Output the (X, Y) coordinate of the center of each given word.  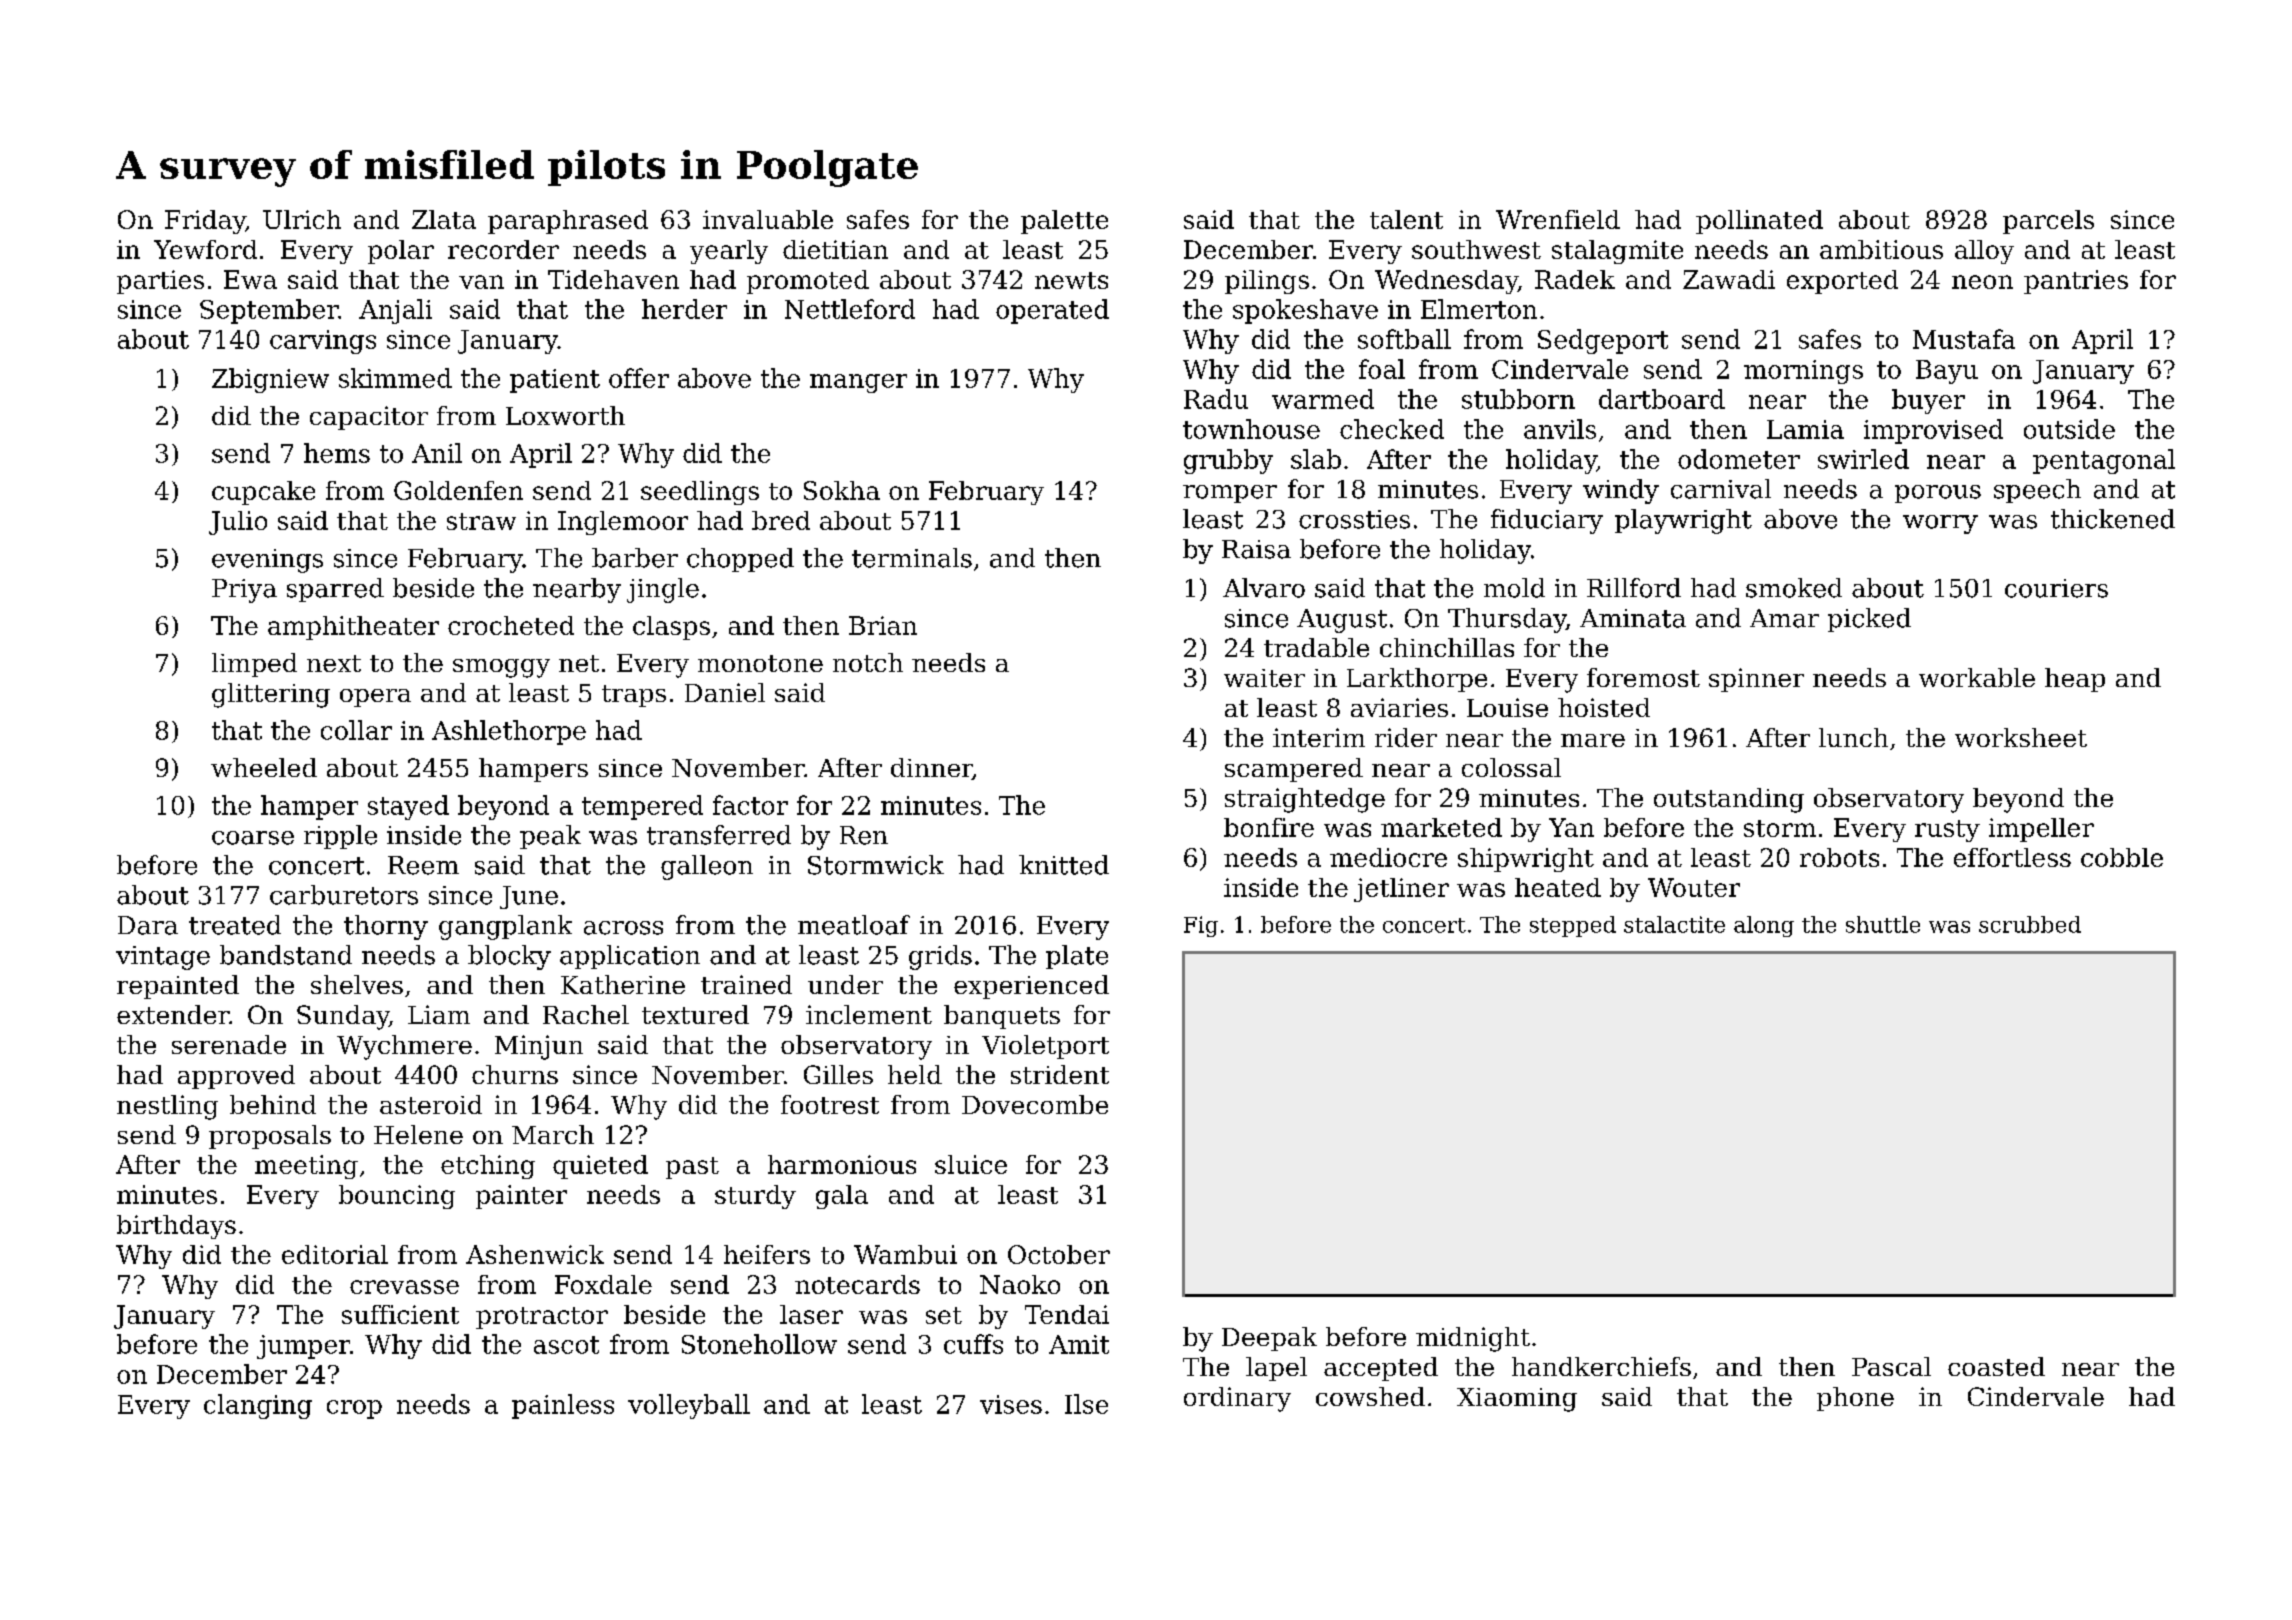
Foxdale (603, 1284)
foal (1382, 369)
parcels (2048, 222)
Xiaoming (1517, 1400)
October (1059, 1254)
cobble (2122, 857)
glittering (271, 695)
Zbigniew (270, 380)
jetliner (1401, 890)
